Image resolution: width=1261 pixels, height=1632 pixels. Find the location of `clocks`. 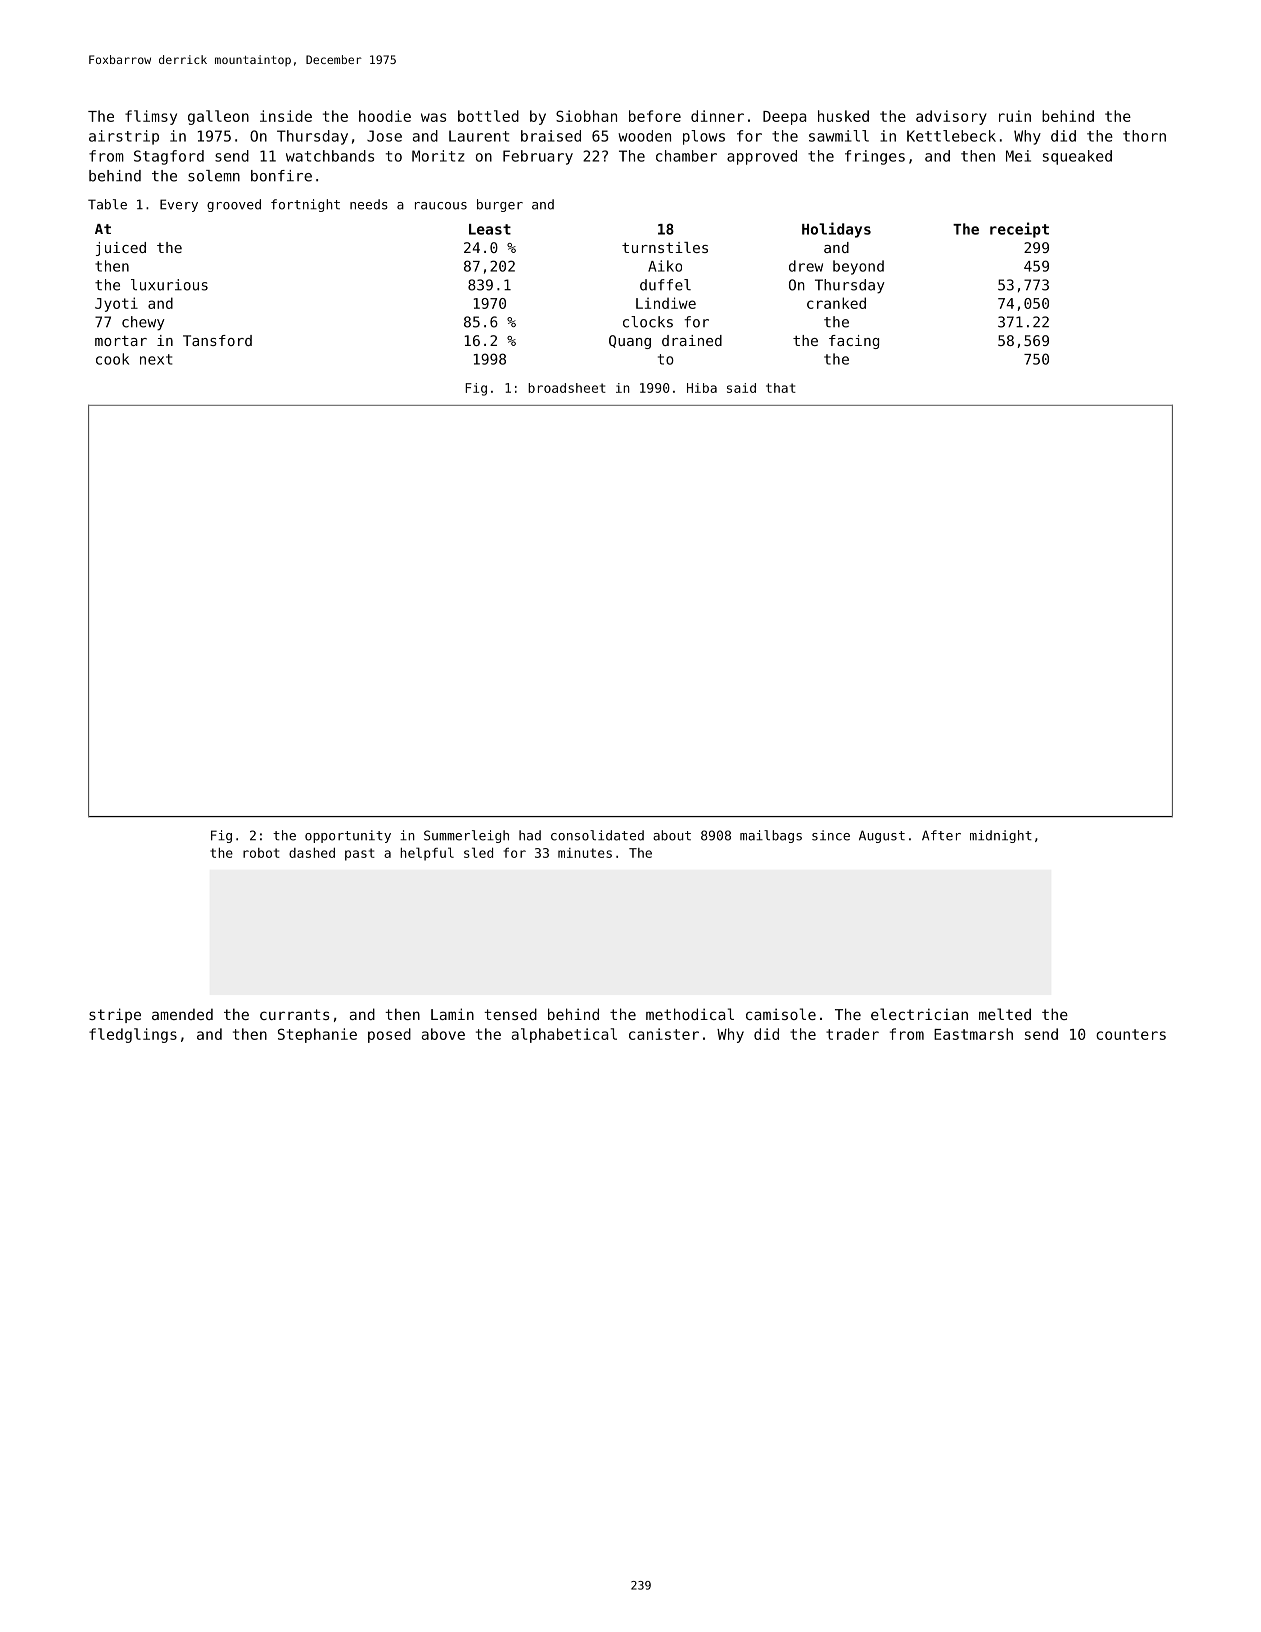

clocks is located at coordinates (648, 322).
